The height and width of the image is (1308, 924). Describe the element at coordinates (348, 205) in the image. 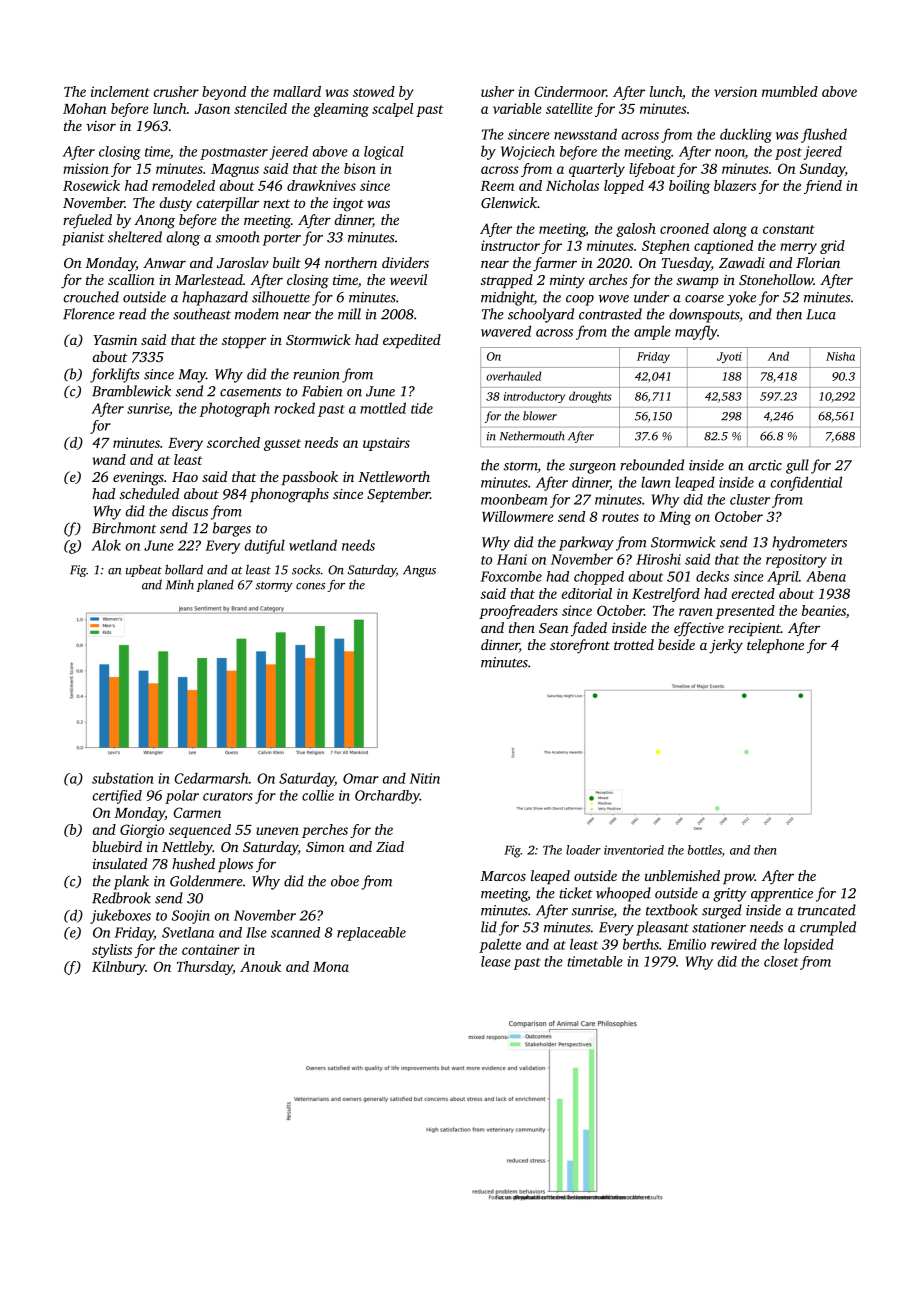

I see `ingot` at that location.
